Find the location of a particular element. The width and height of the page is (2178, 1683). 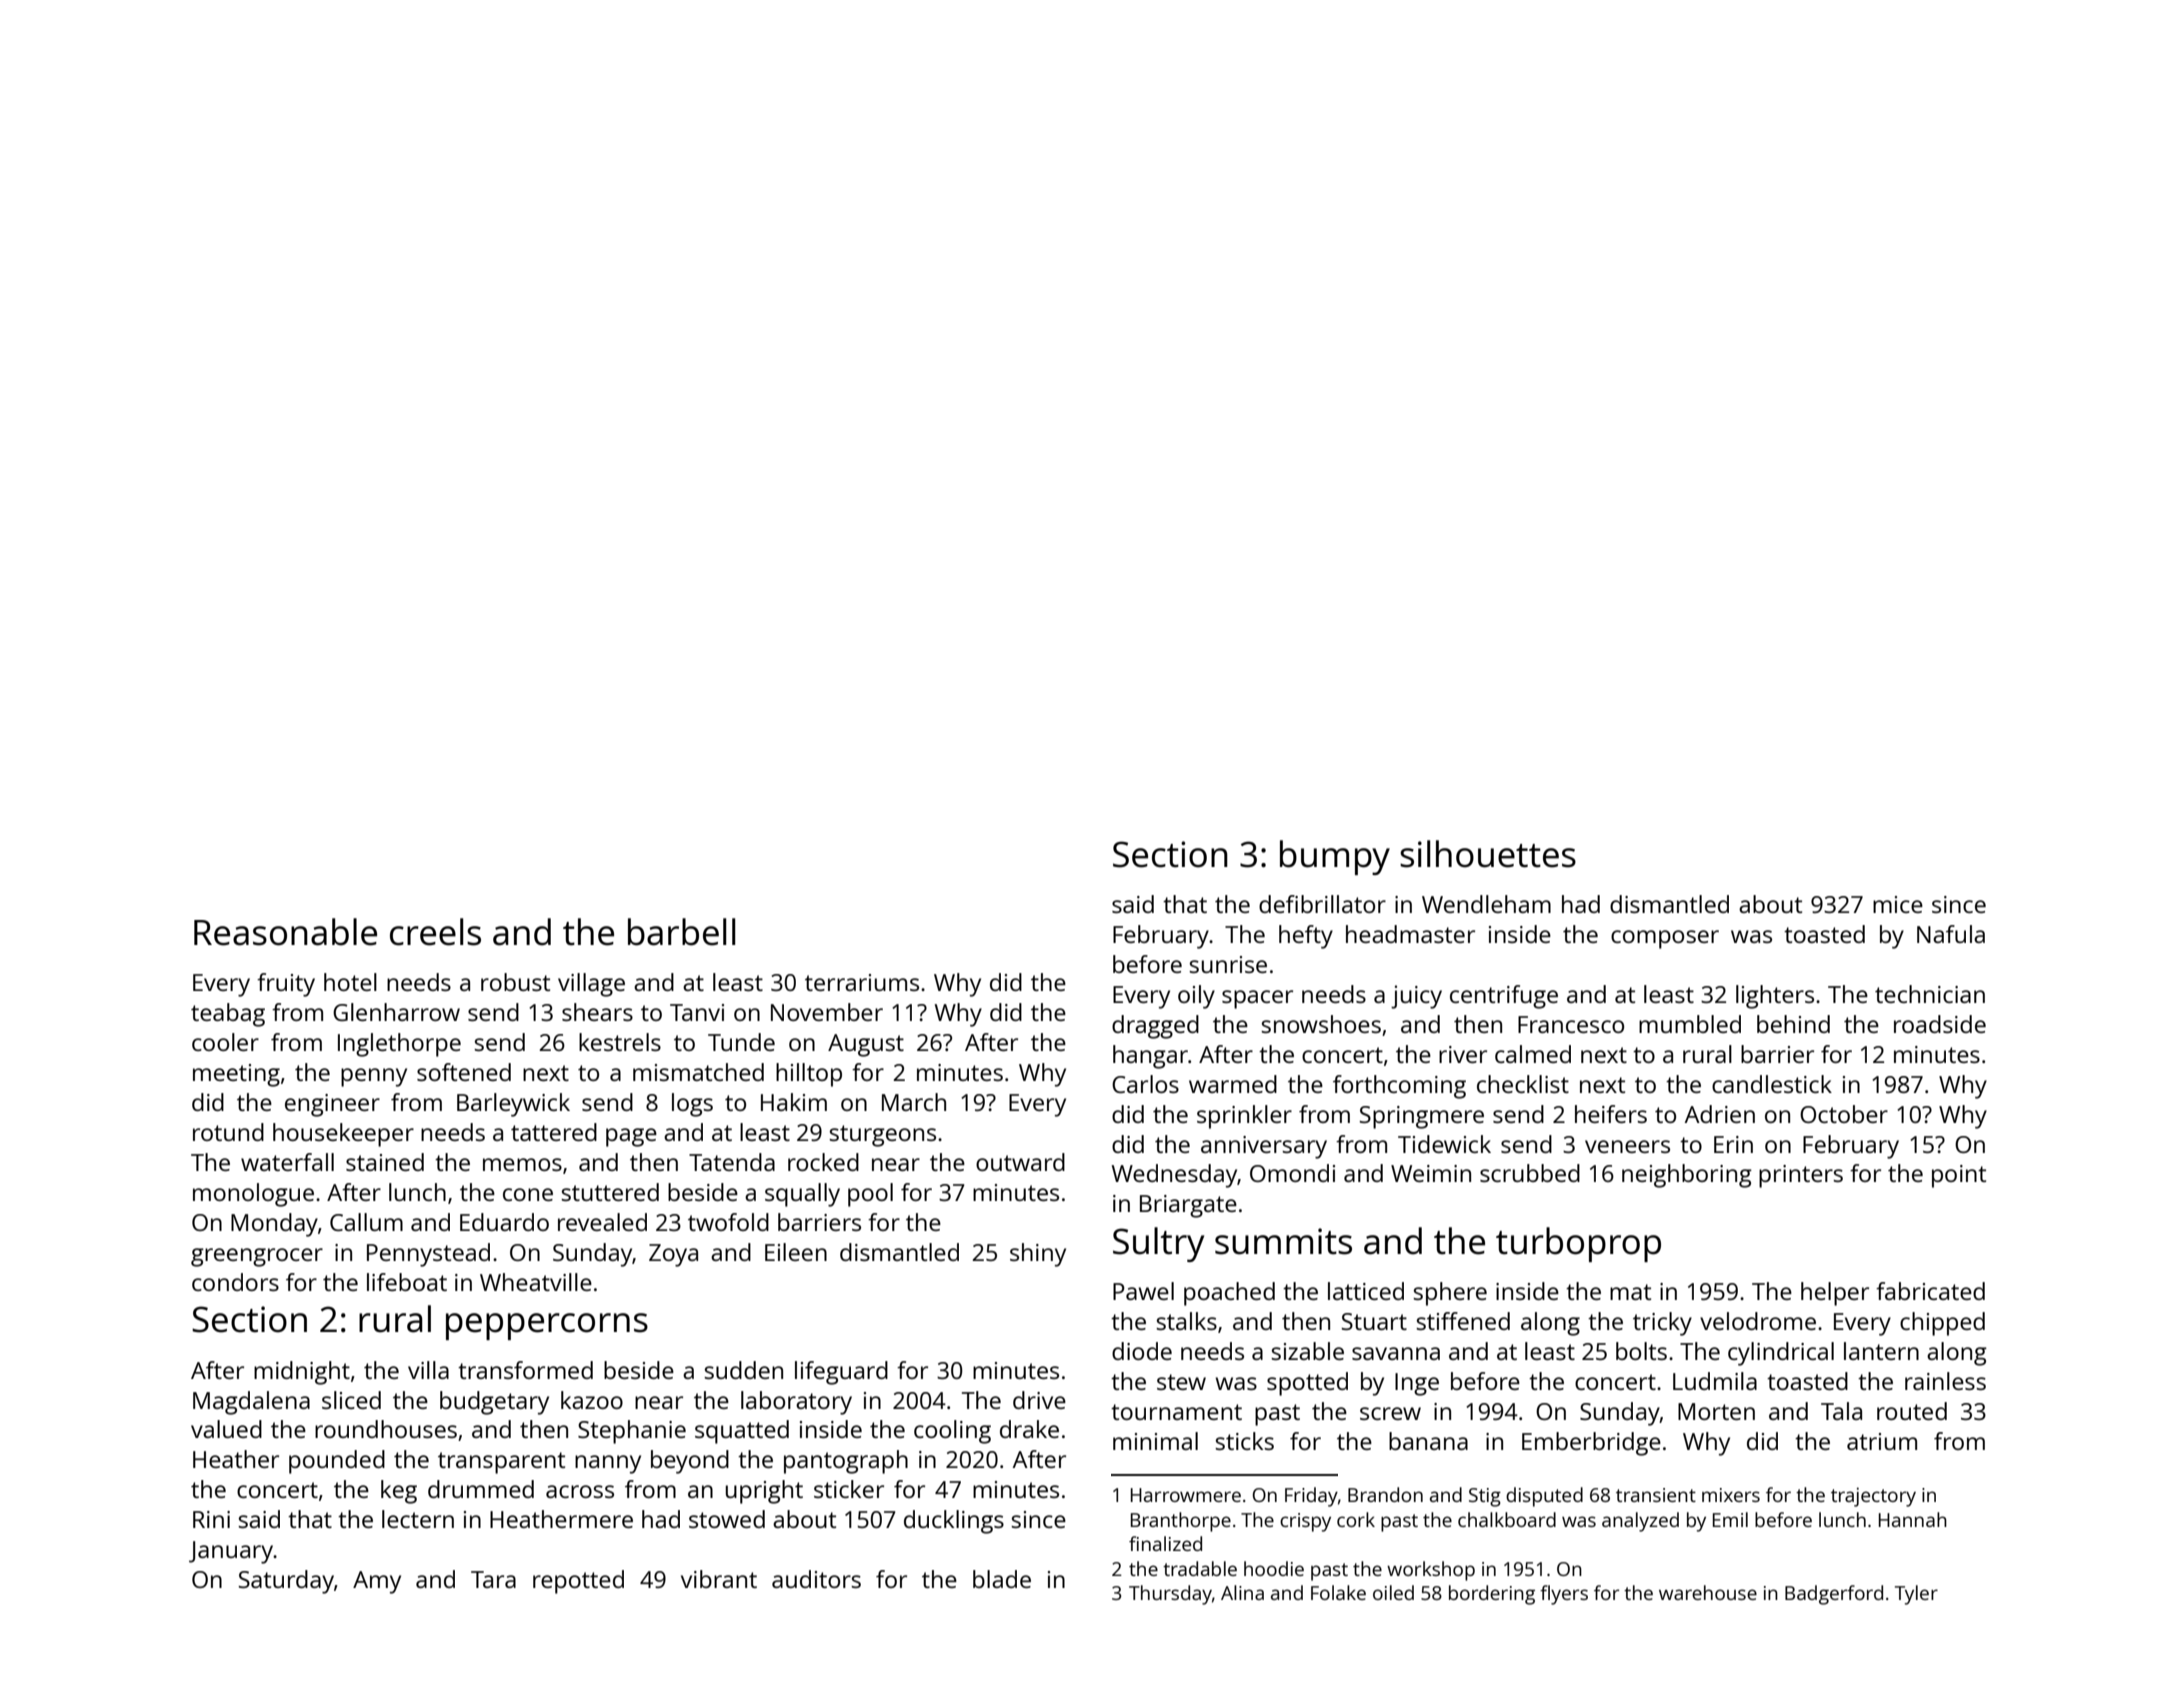

Monday is located at coordinates (274, 1225).
